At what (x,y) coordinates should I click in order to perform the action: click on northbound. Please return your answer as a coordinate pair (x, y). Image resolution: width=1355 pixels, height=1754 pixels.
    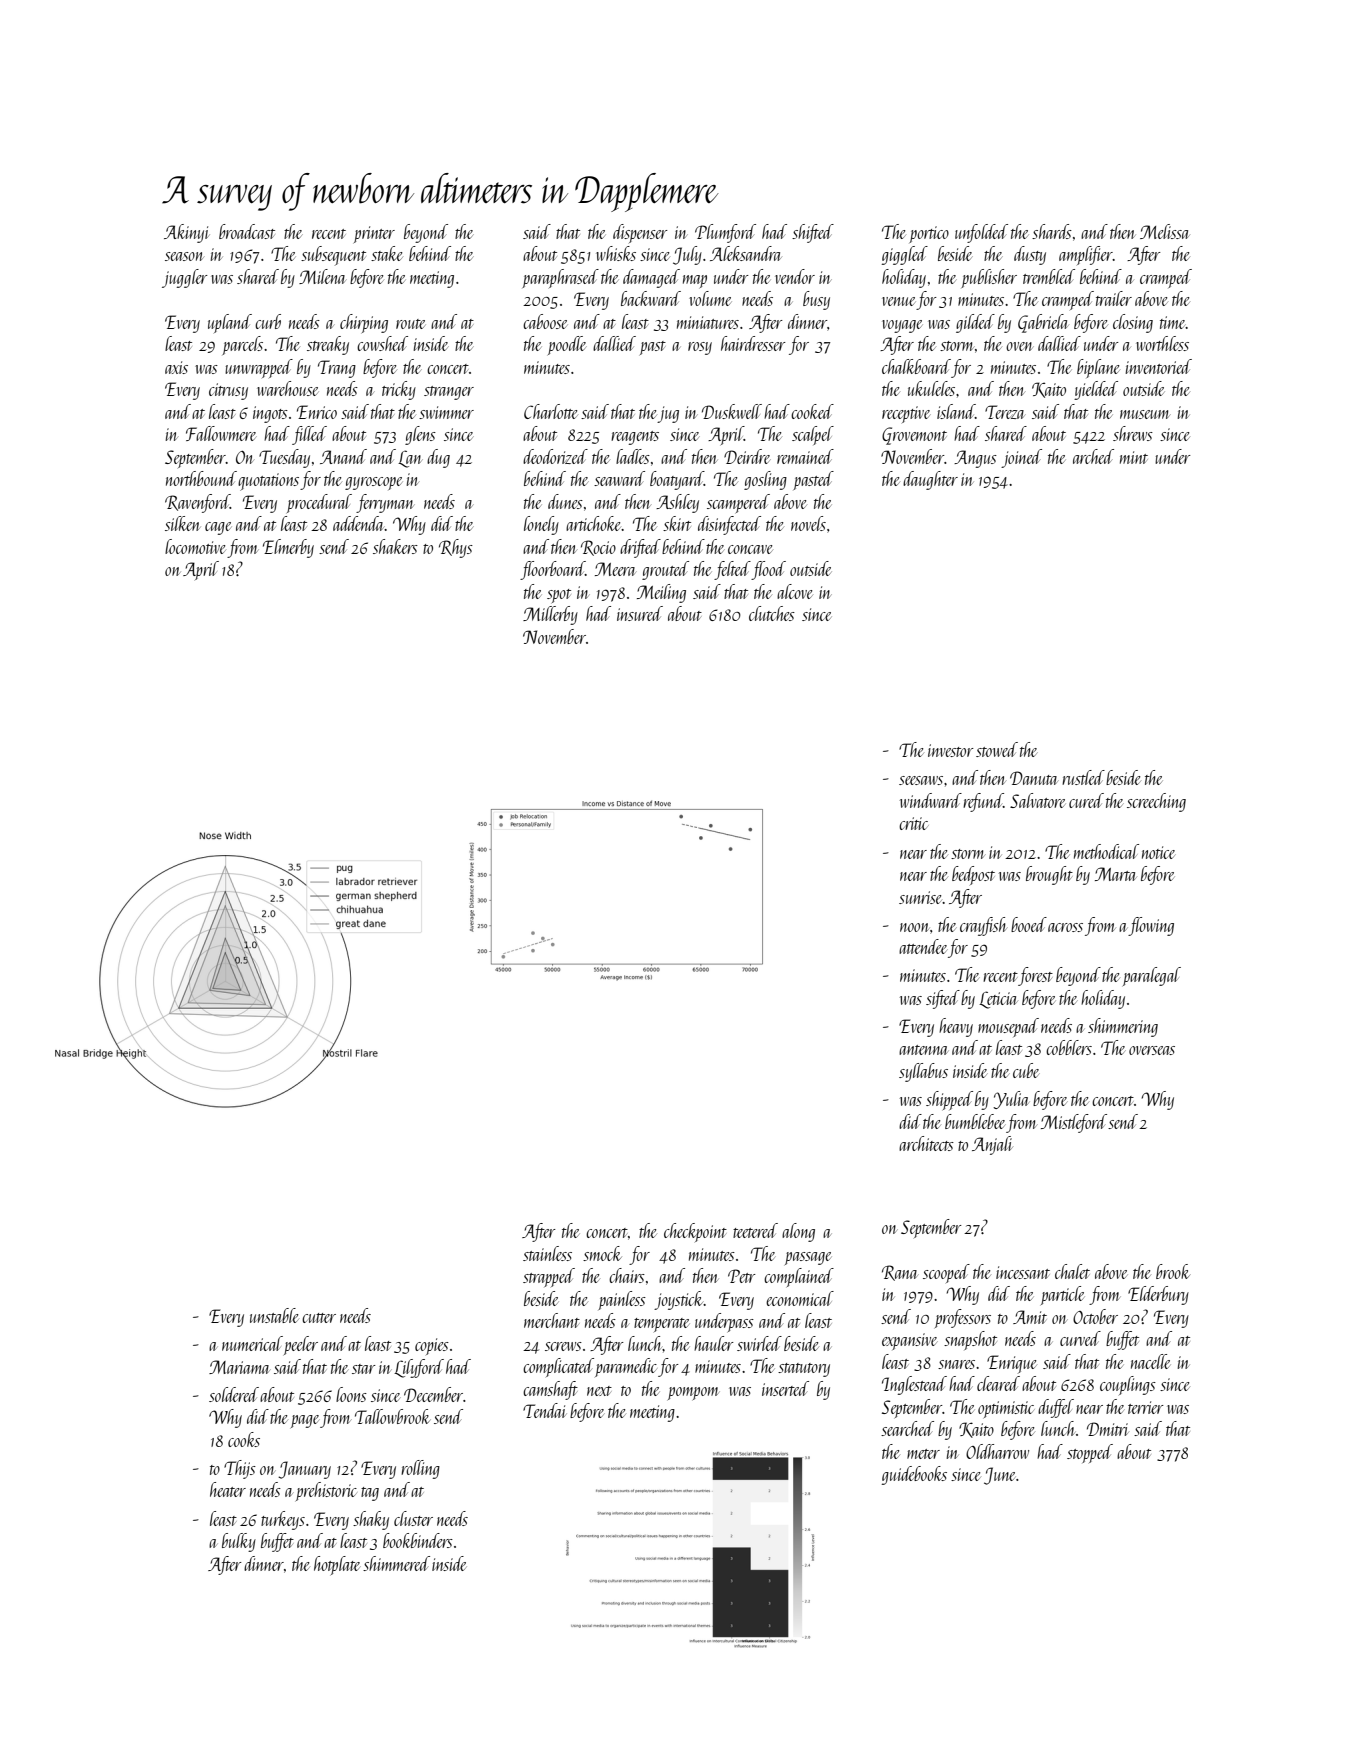
    Looking at the image, I should click on (201, 478).
